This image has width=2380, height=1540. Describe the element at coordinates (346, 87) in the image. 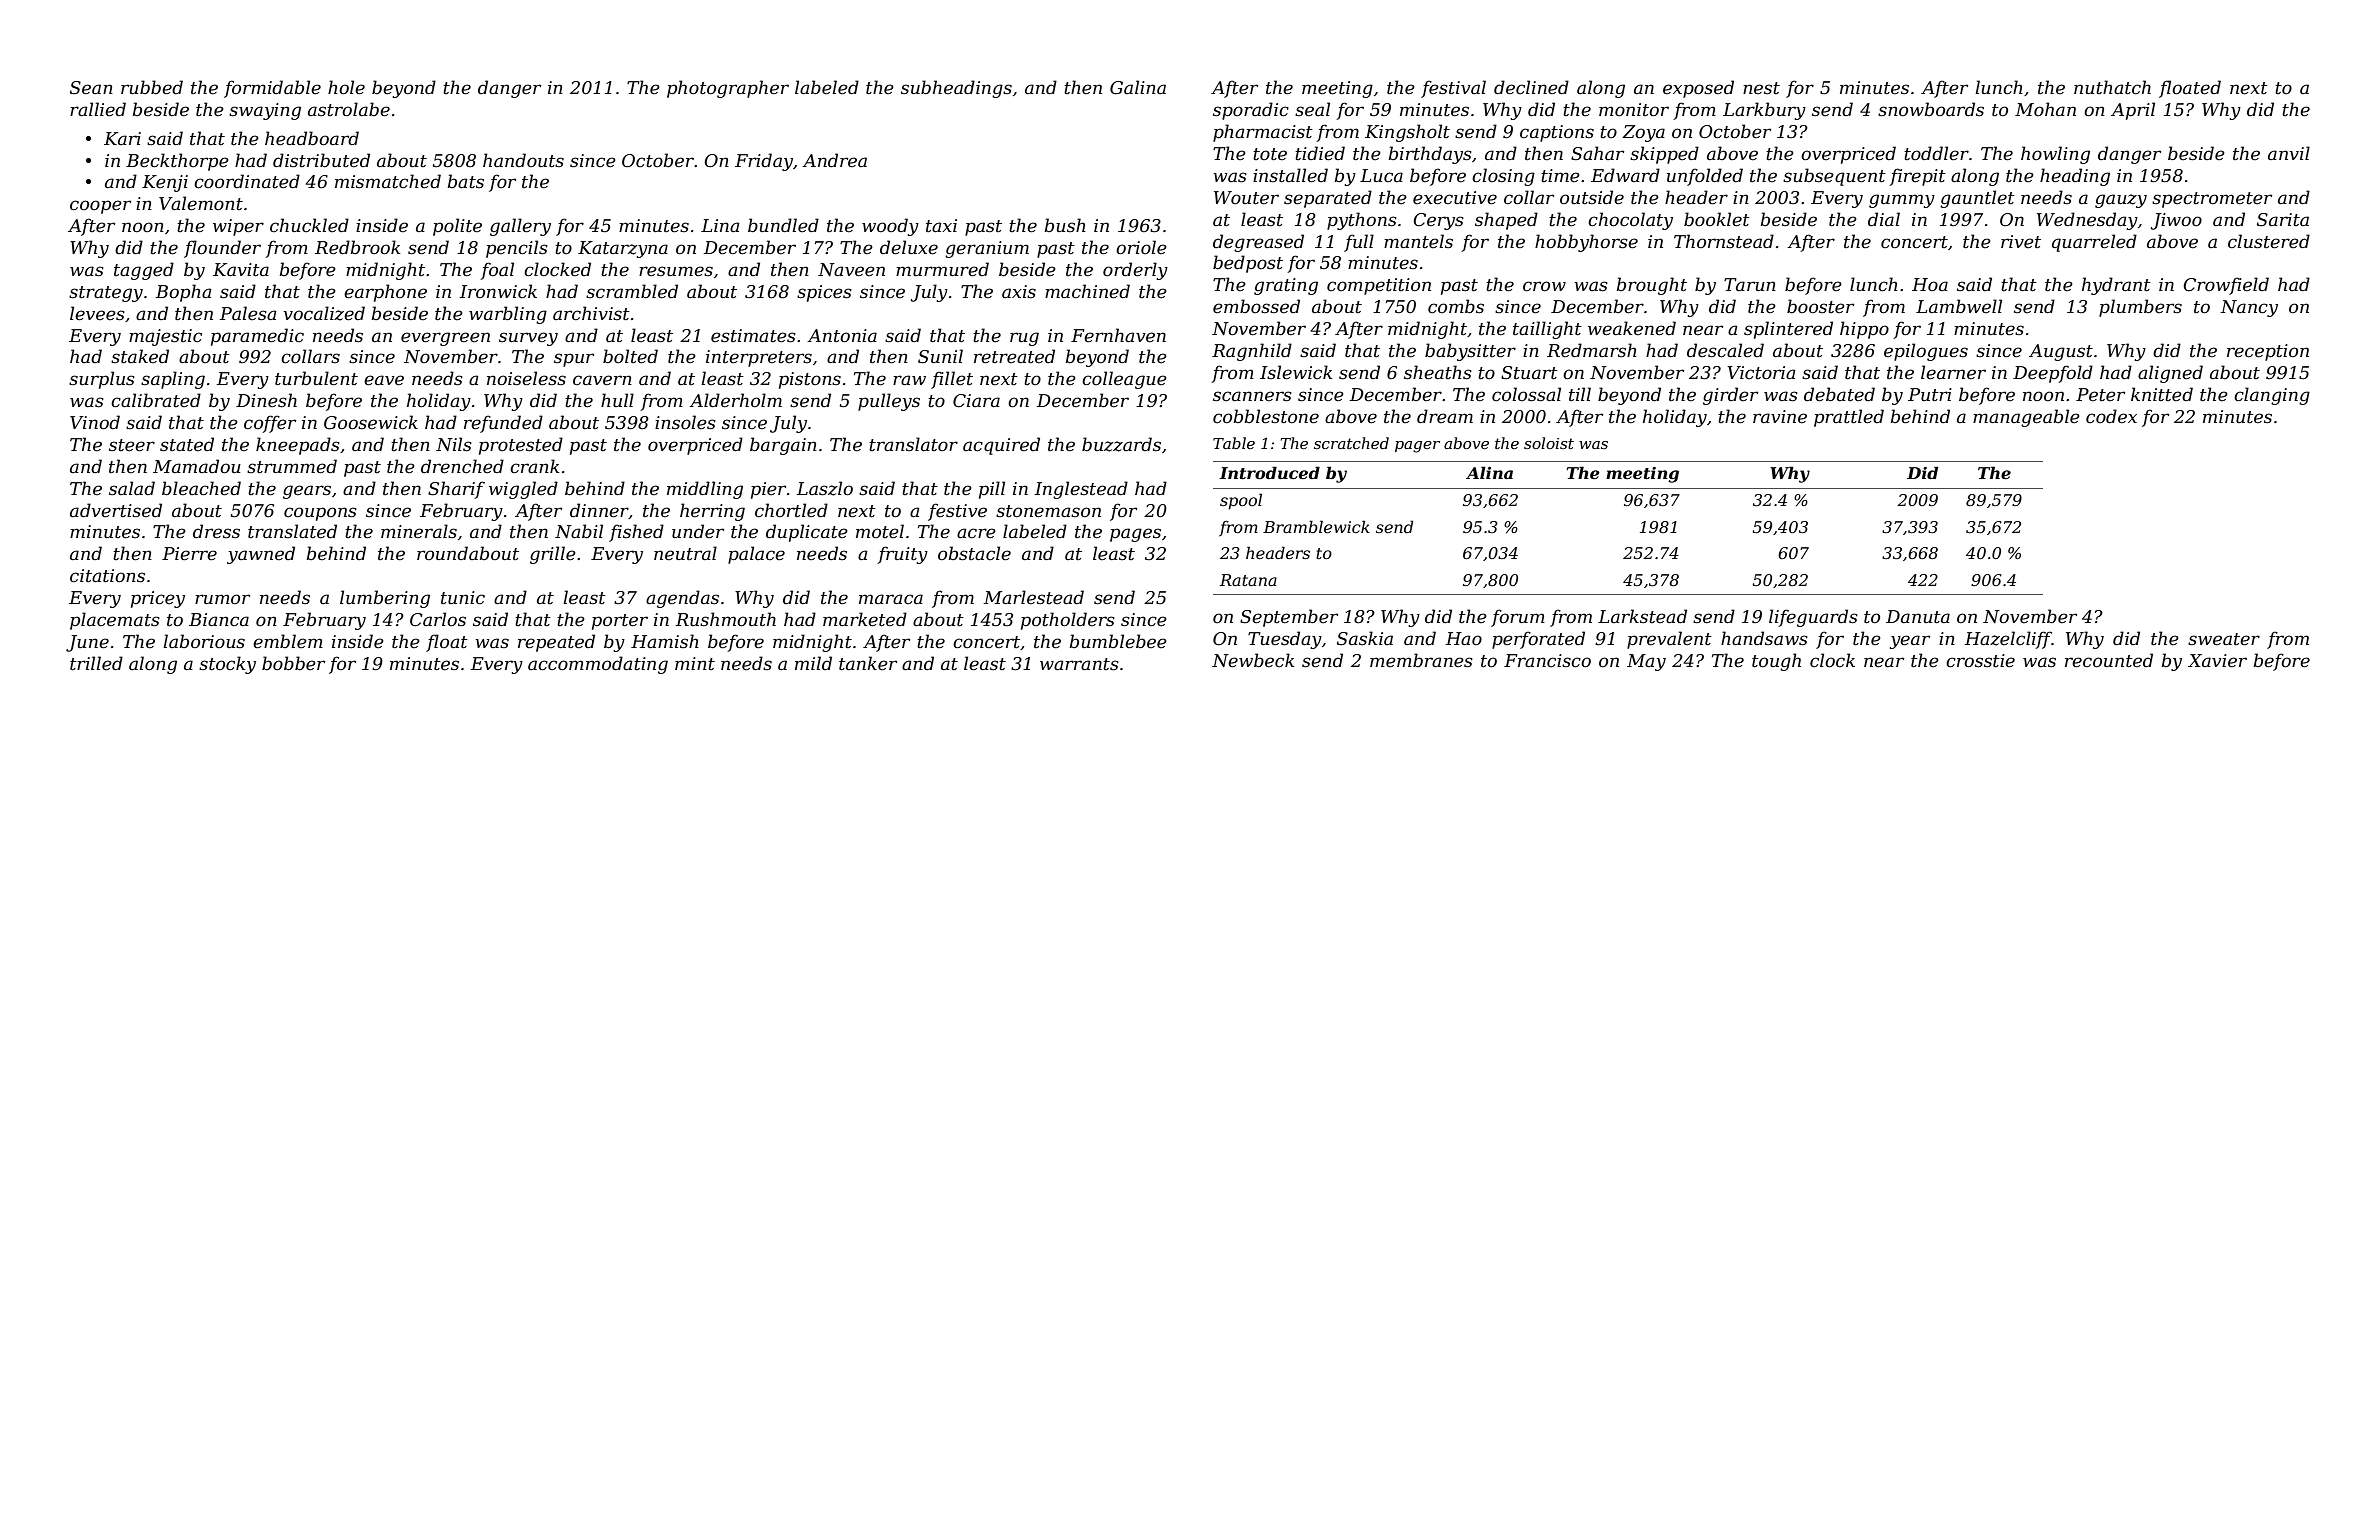

I see `hole` at that location.
